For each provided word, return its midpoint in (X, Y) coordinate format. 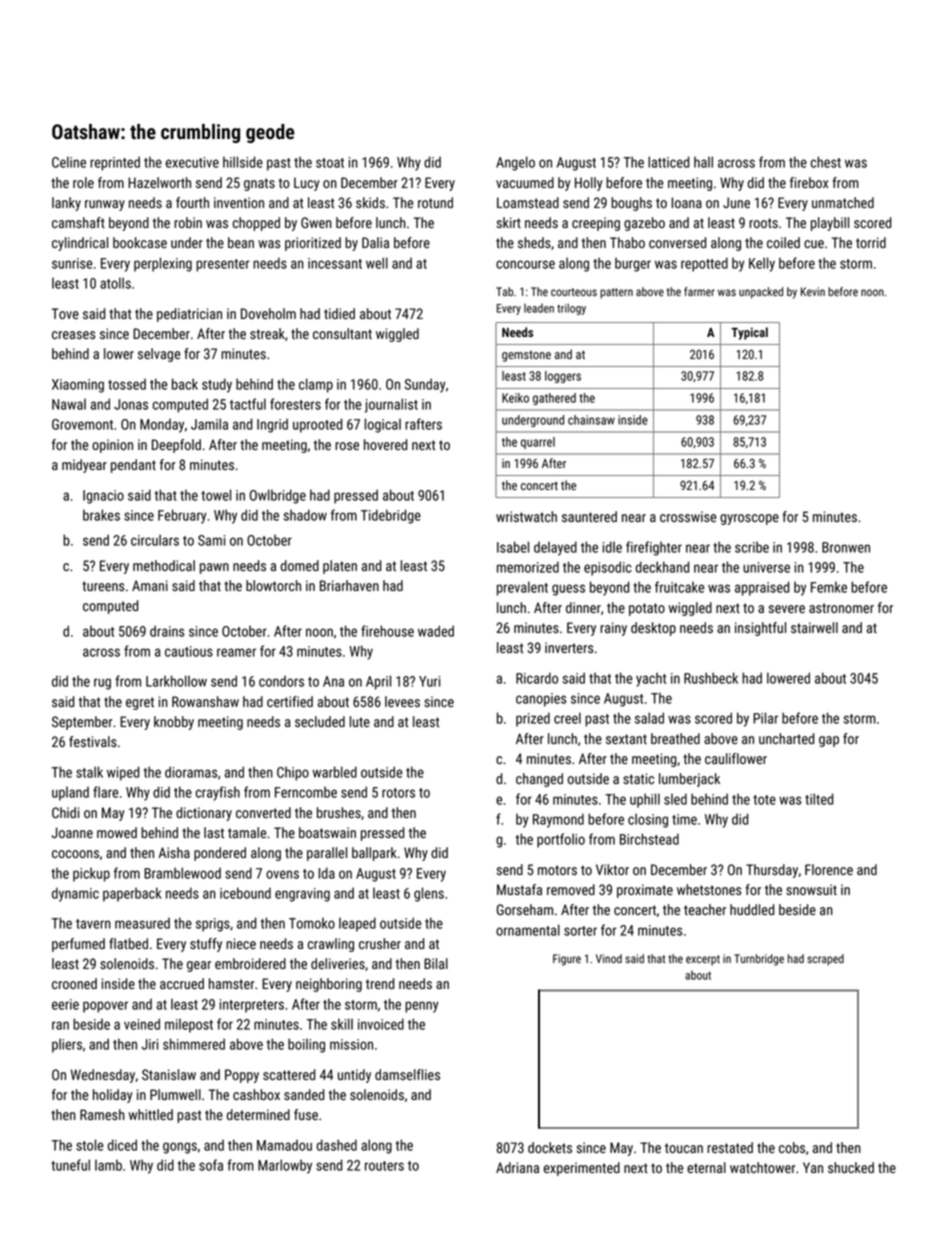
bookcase (140, 242)
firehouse (387, 631)
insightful (760, 629)
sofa (211, 1165)
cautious (189, 651)
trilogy (571, 309)
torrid (871, 242)
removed (571, 889)
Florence (829, 869)
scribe (752, 547)
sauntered (589, 516)
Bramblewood (182, 873)
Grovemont (82, 424)
